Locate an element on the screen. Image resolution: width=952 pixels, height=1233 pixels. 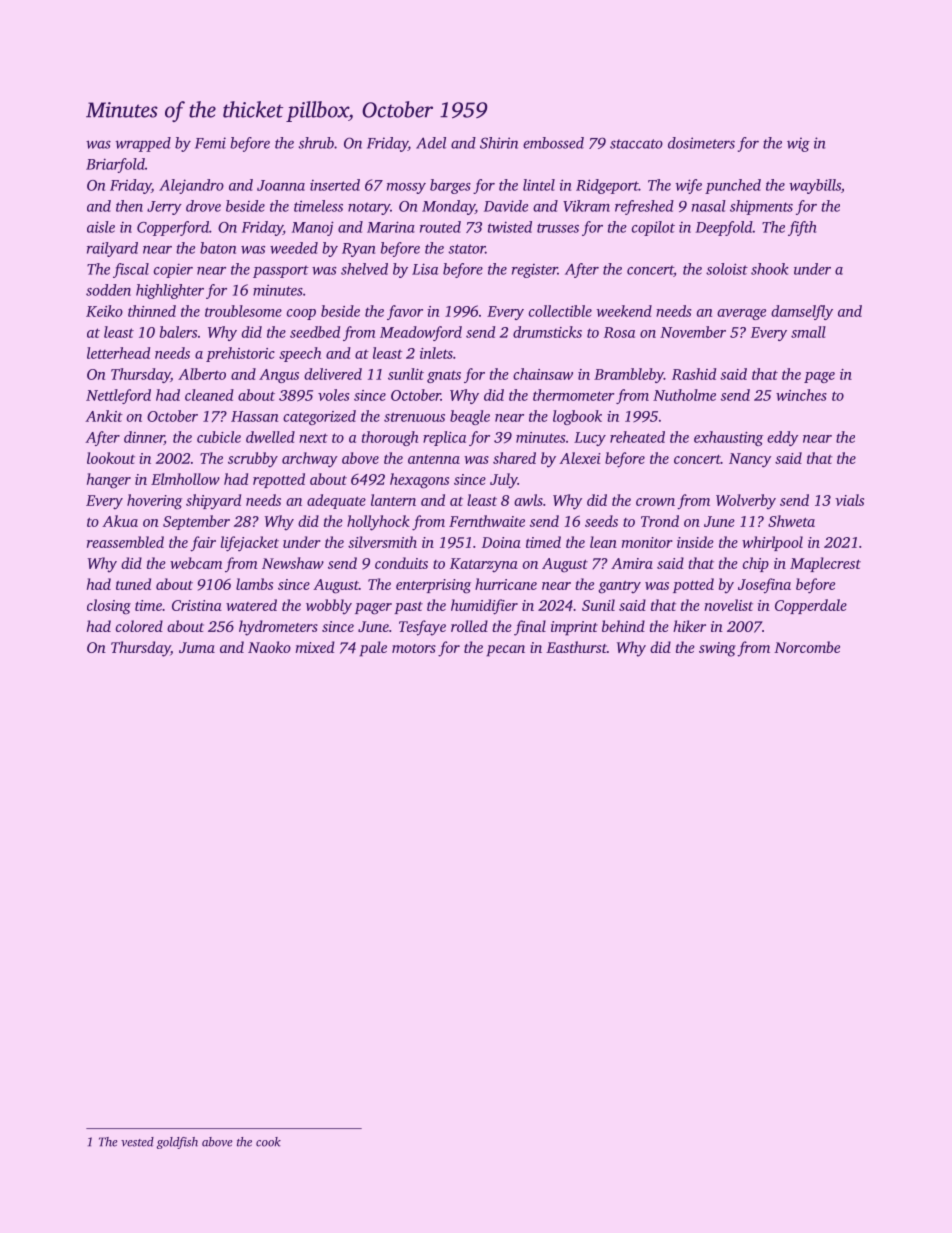
Briarfold is located at coordinates (115, 165).
